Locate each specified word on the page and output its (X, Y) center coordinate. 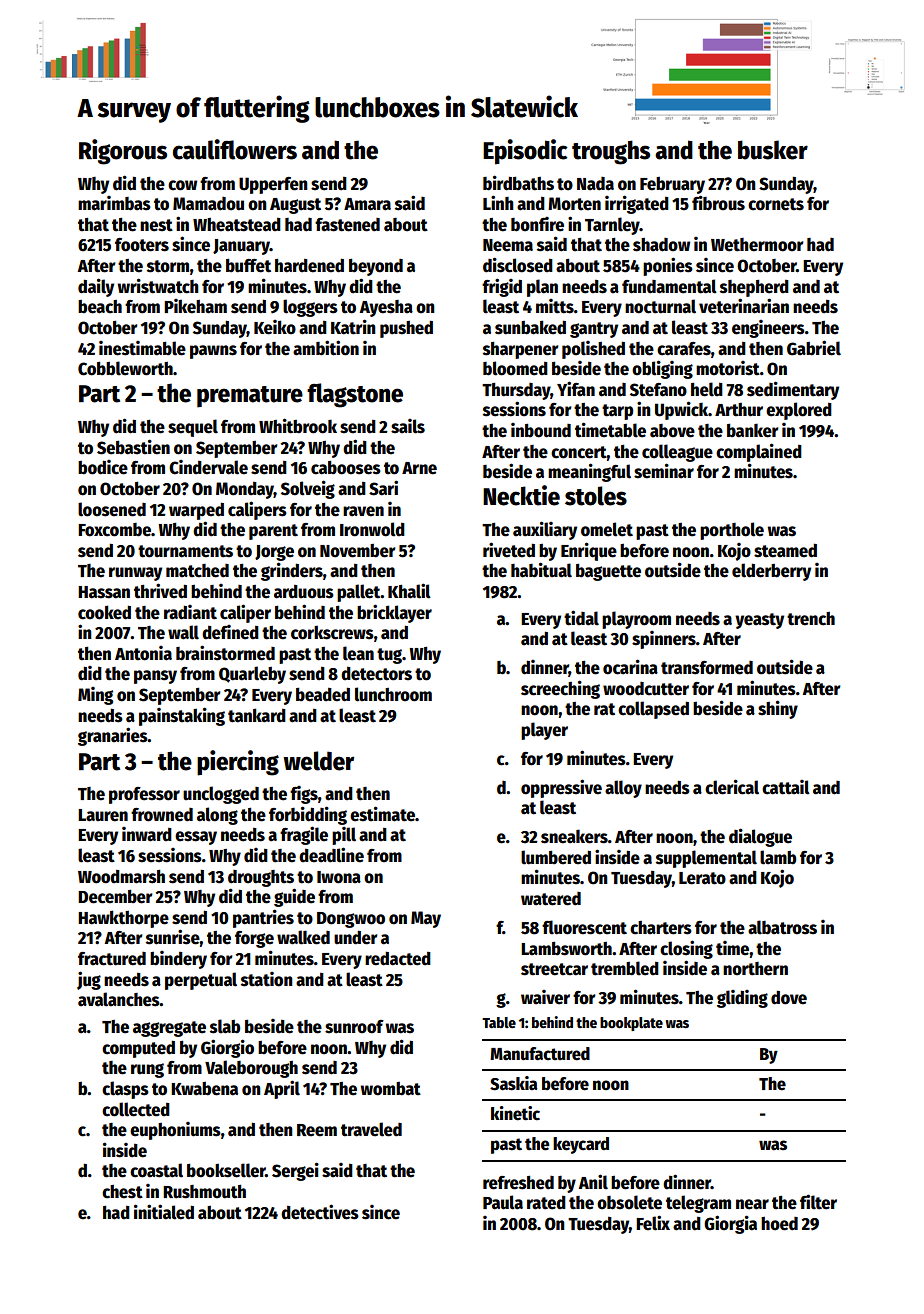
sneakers (574, 836)
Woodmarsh (121, 877)
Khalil (409, 591)
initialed (164, 1212)
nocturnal (660, 306)
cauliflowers (235, 149)
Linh (498, 202)
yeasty (759, 621)
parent (273, 532)
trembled (625, 968)
